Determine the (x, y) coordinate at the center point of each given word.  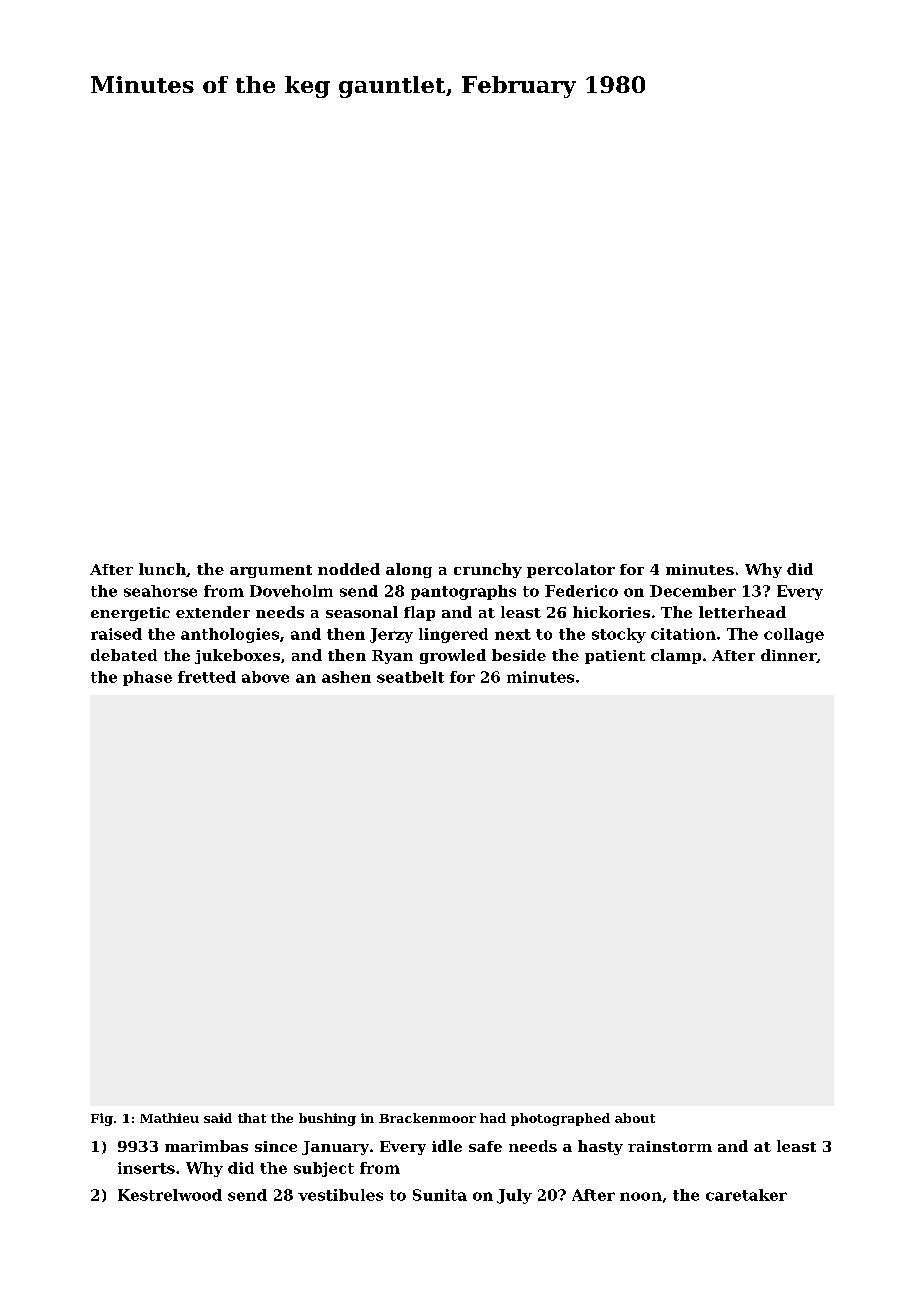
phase (147, 678)
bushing (327, 1119)
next (513, 634)
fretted (207, 677)
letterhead (742, 612)
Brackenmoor (427, 1118)
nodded (349, 569)
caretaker (746, 1195)
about (635, 1118)
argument (271, 571)
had (493, 1118)
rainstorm (670, 1146)
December (693, 591)
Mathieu (169, 1118)
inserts (146, 1168)
